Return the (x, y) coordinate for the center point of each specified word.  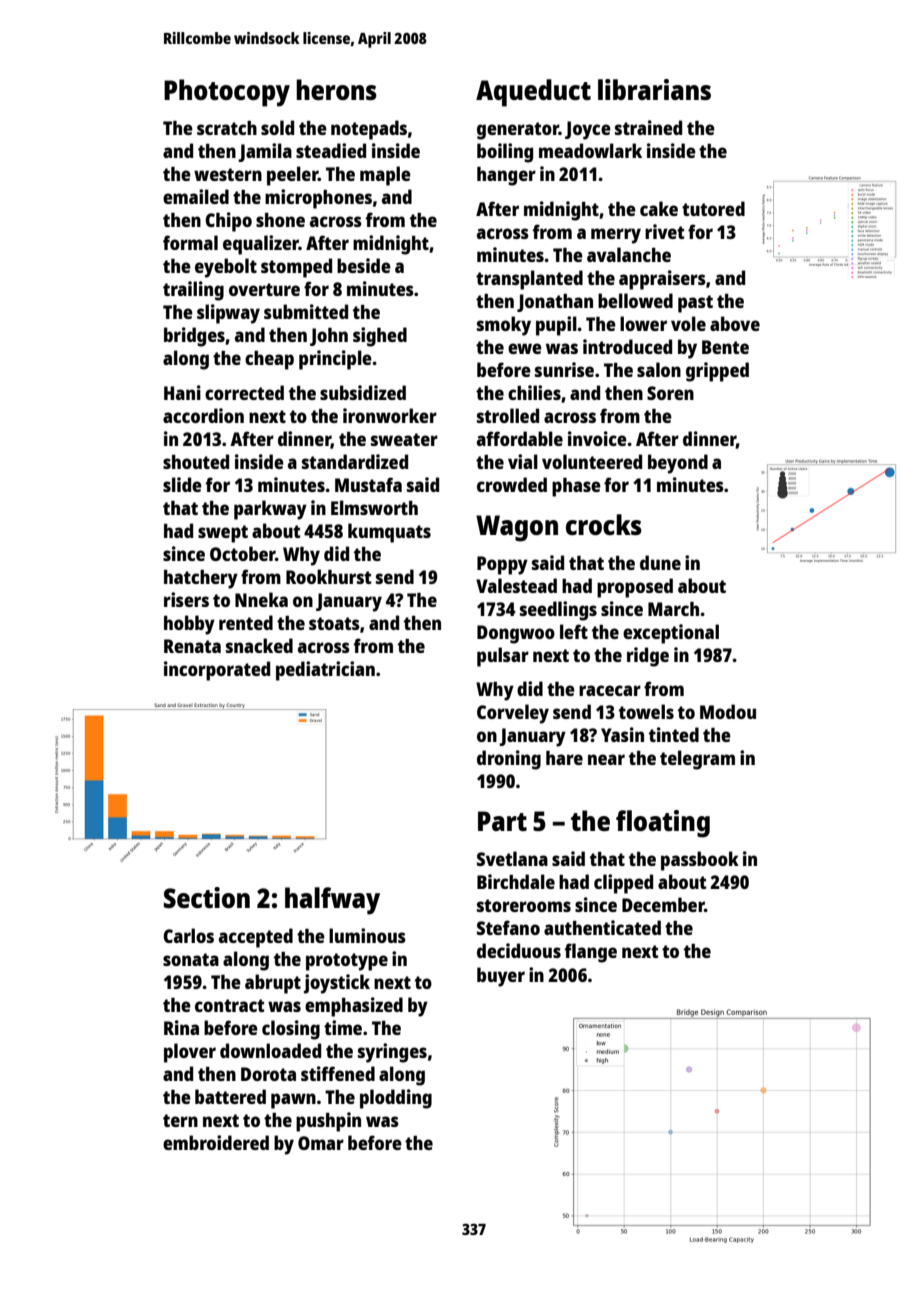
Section (207, 897)
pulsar (503, 657)
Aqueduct (533, 93)
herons (336, 89)
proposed (635, 588)
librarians (654, 89)
